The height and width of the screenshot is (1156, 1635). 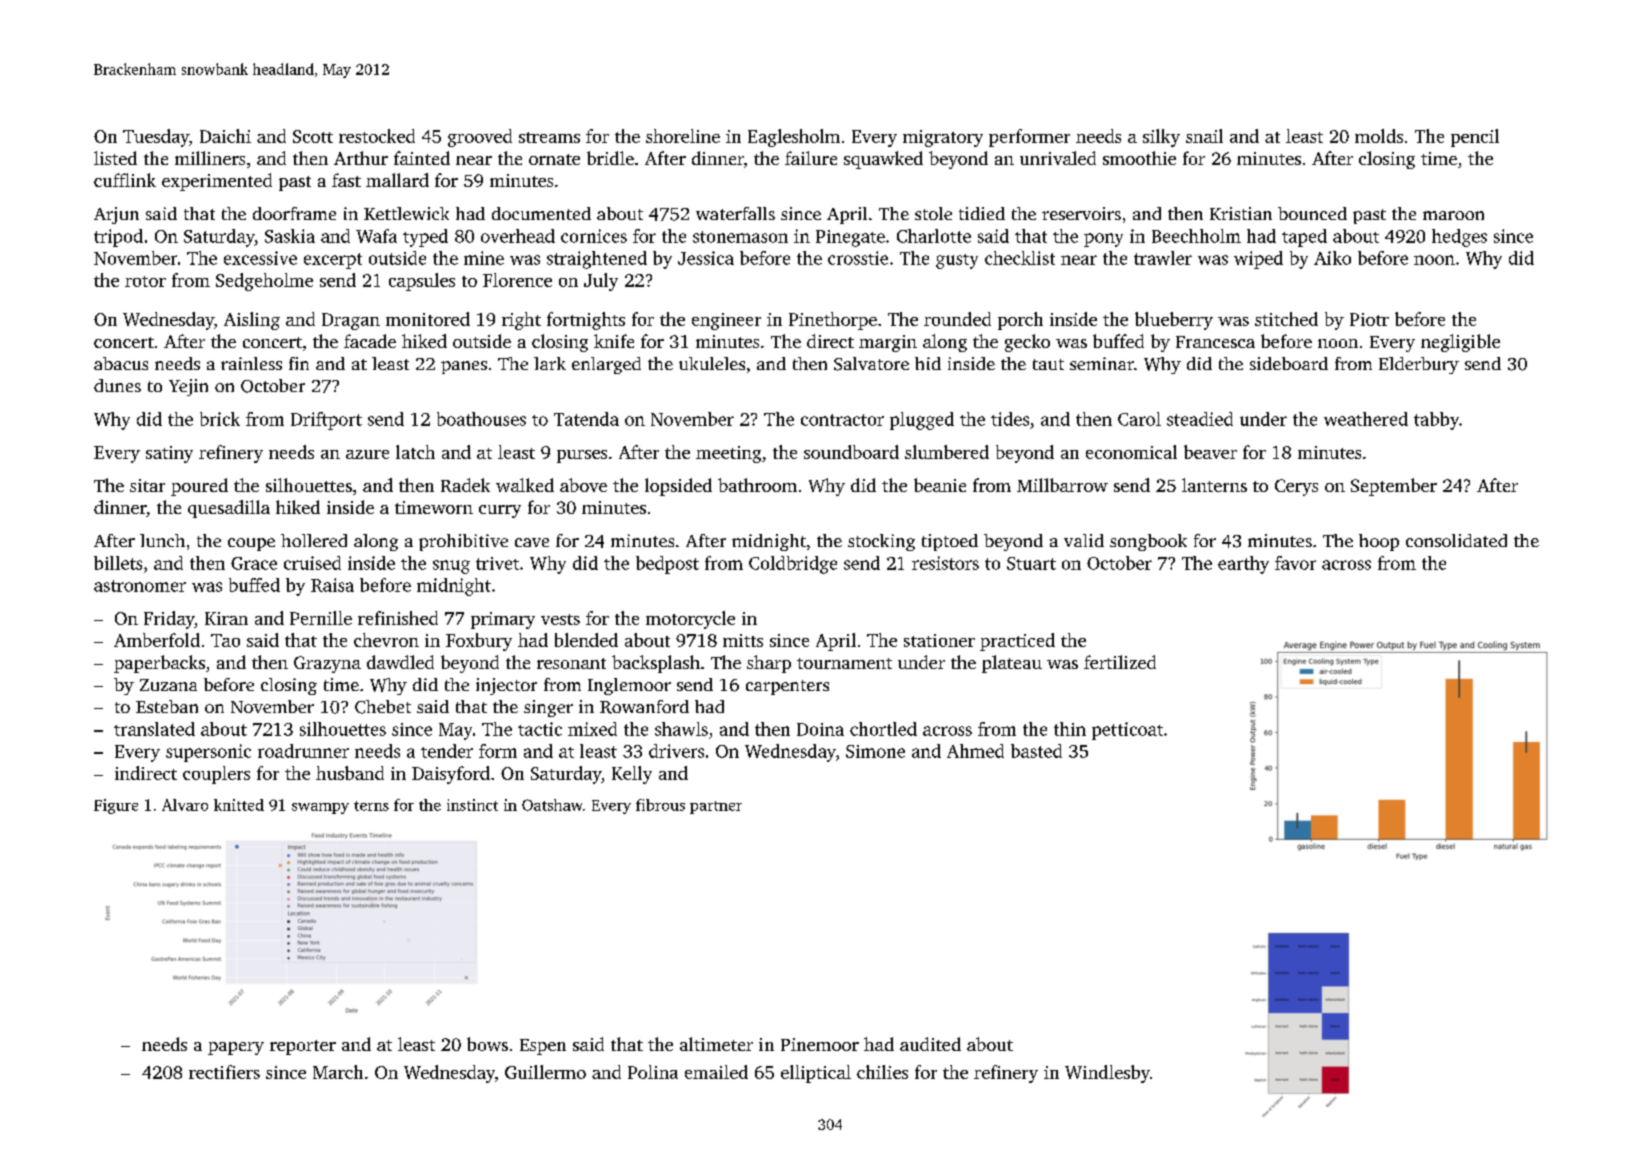 I want to click on favor, so click(x=1295, y=563).
